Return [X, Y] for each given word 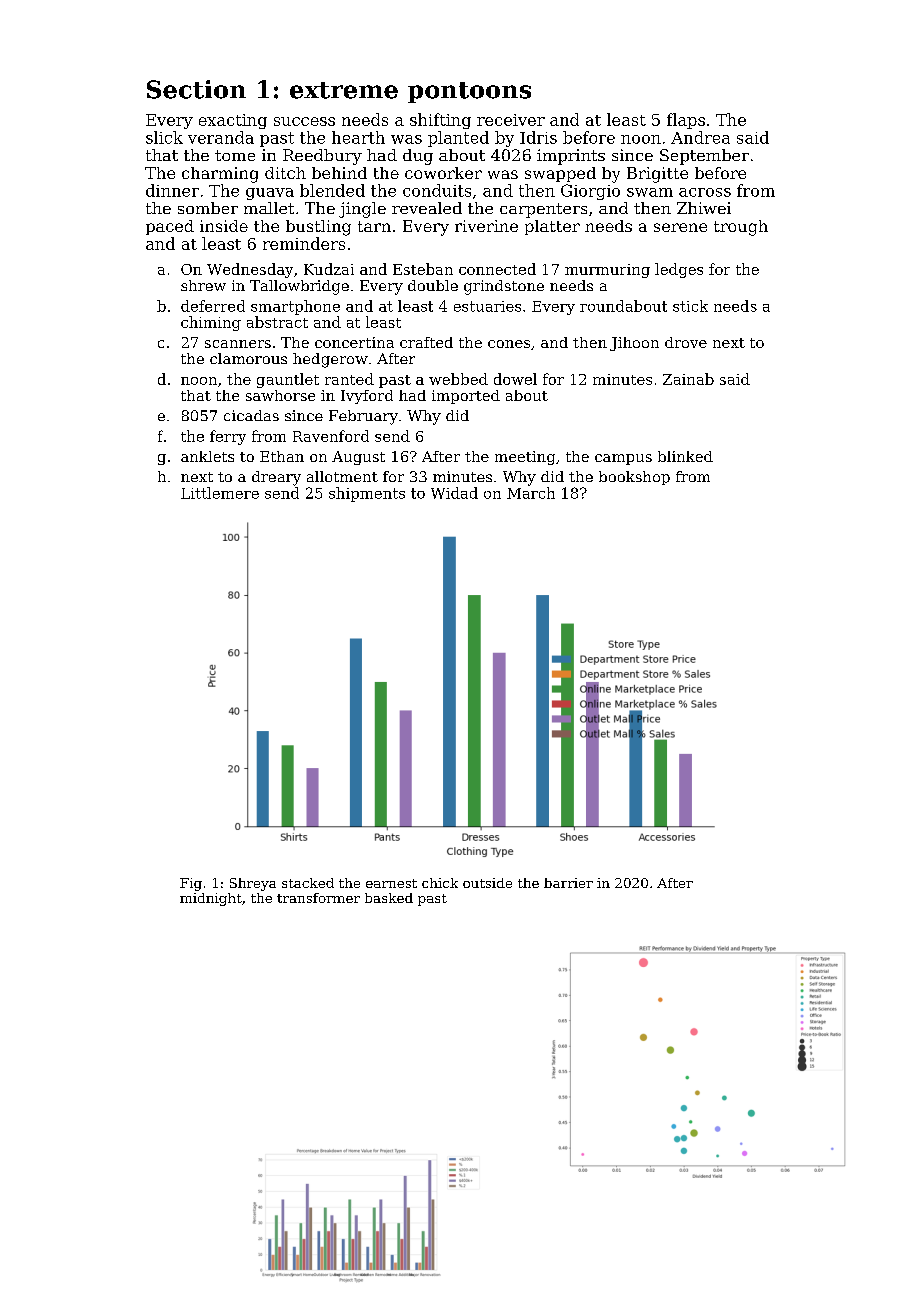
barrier [568, 883]
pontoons [469, 92]
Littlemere [220, 493]
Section [196, 89]
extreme [344, 90]
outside [487, 883]
